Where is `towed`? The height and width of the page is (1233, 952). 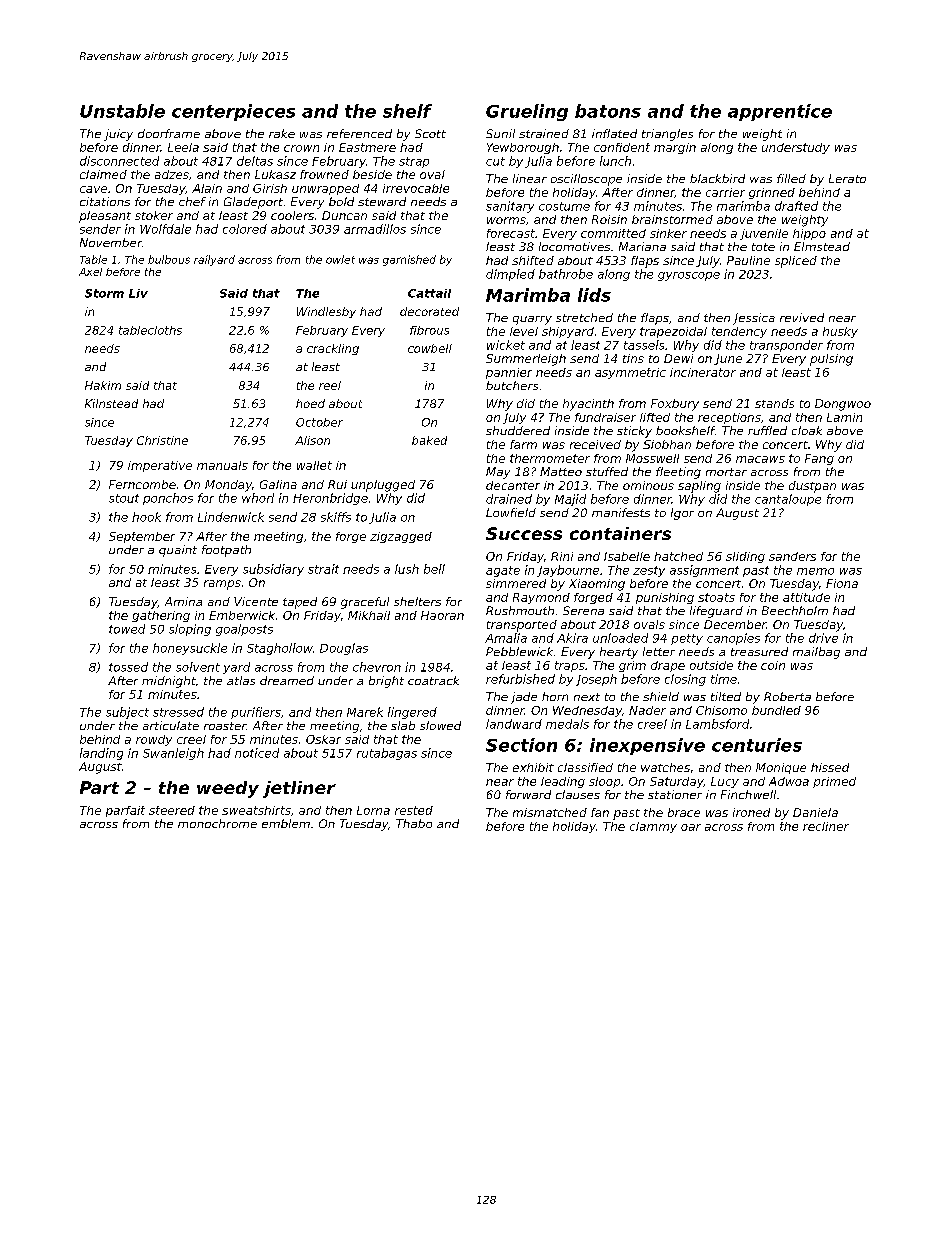
towed is located at coordinates (127, 629).
